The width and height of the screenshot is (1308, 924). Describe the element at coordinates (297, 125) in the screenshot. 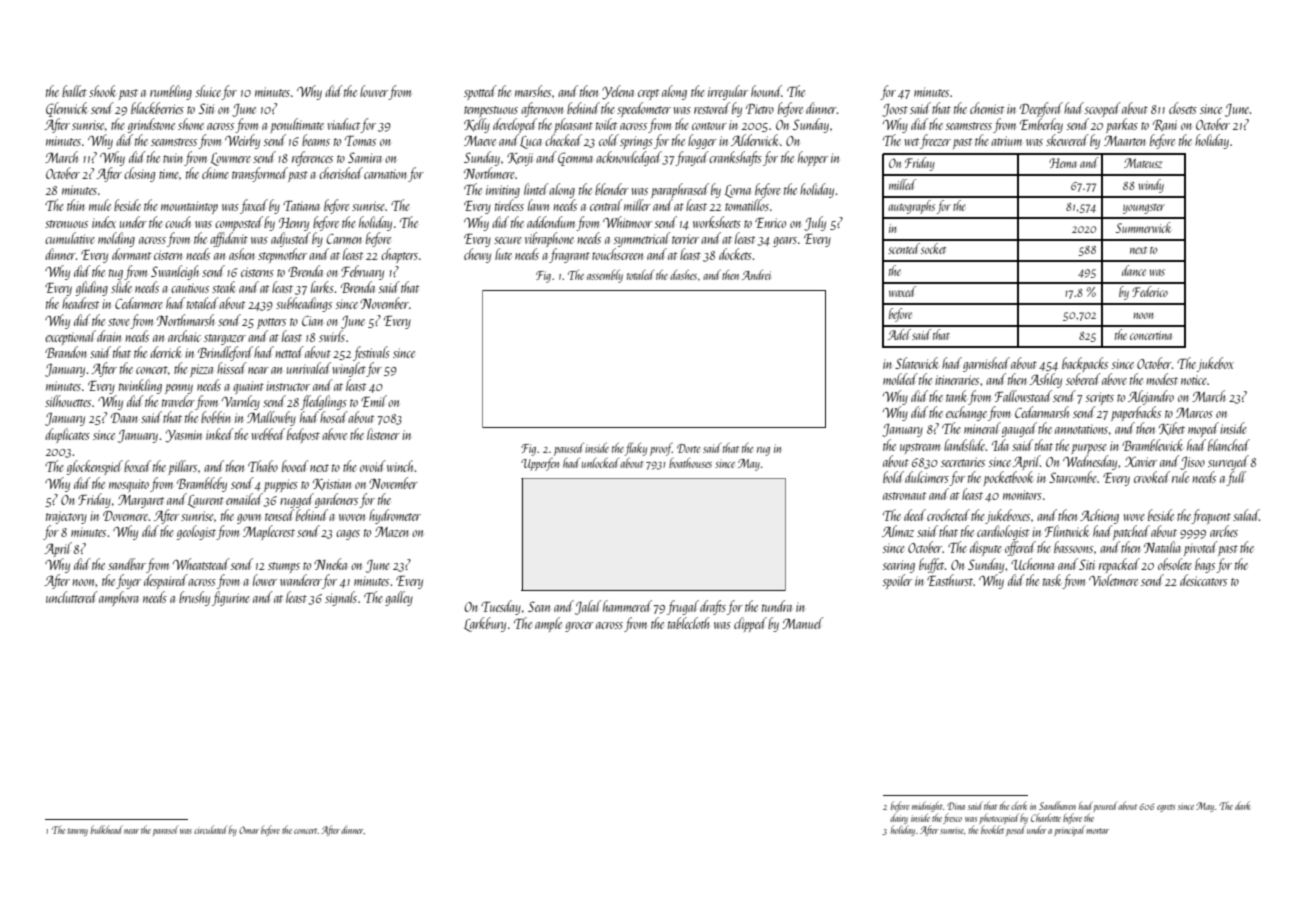

I see `penultimate` at that location.
